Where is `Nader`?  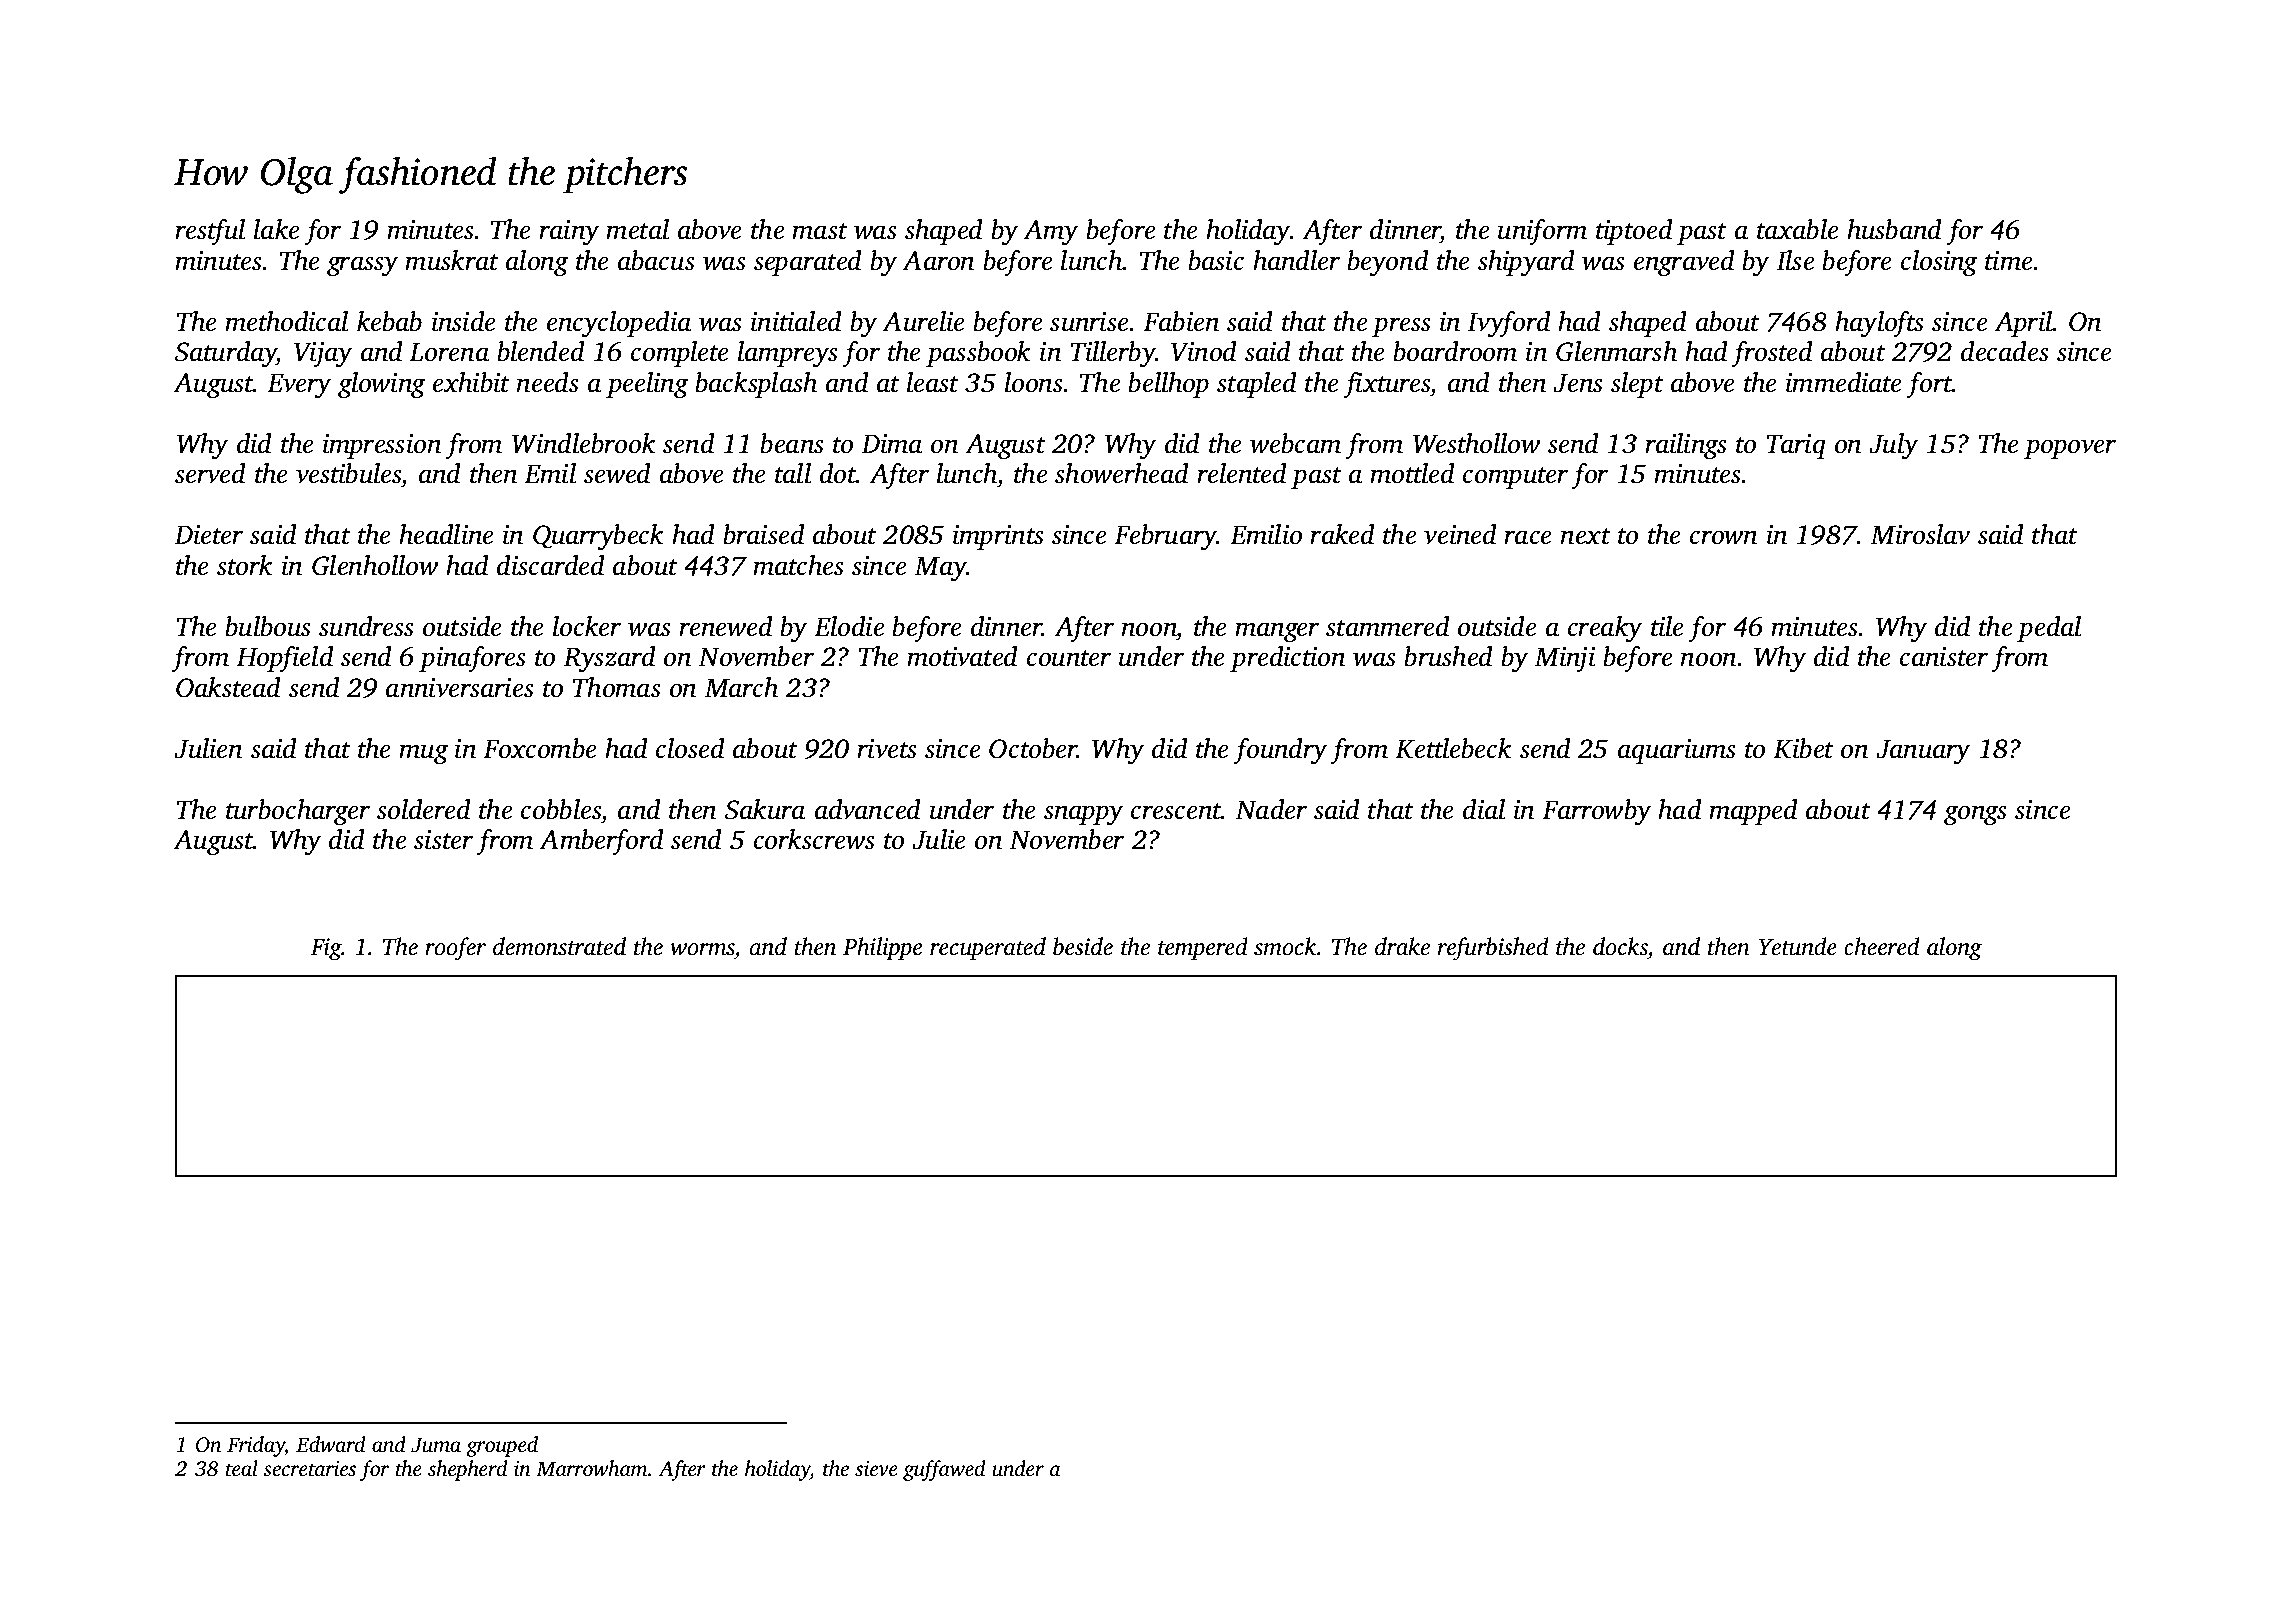
Nader is located at coordinates (1271, 809).
